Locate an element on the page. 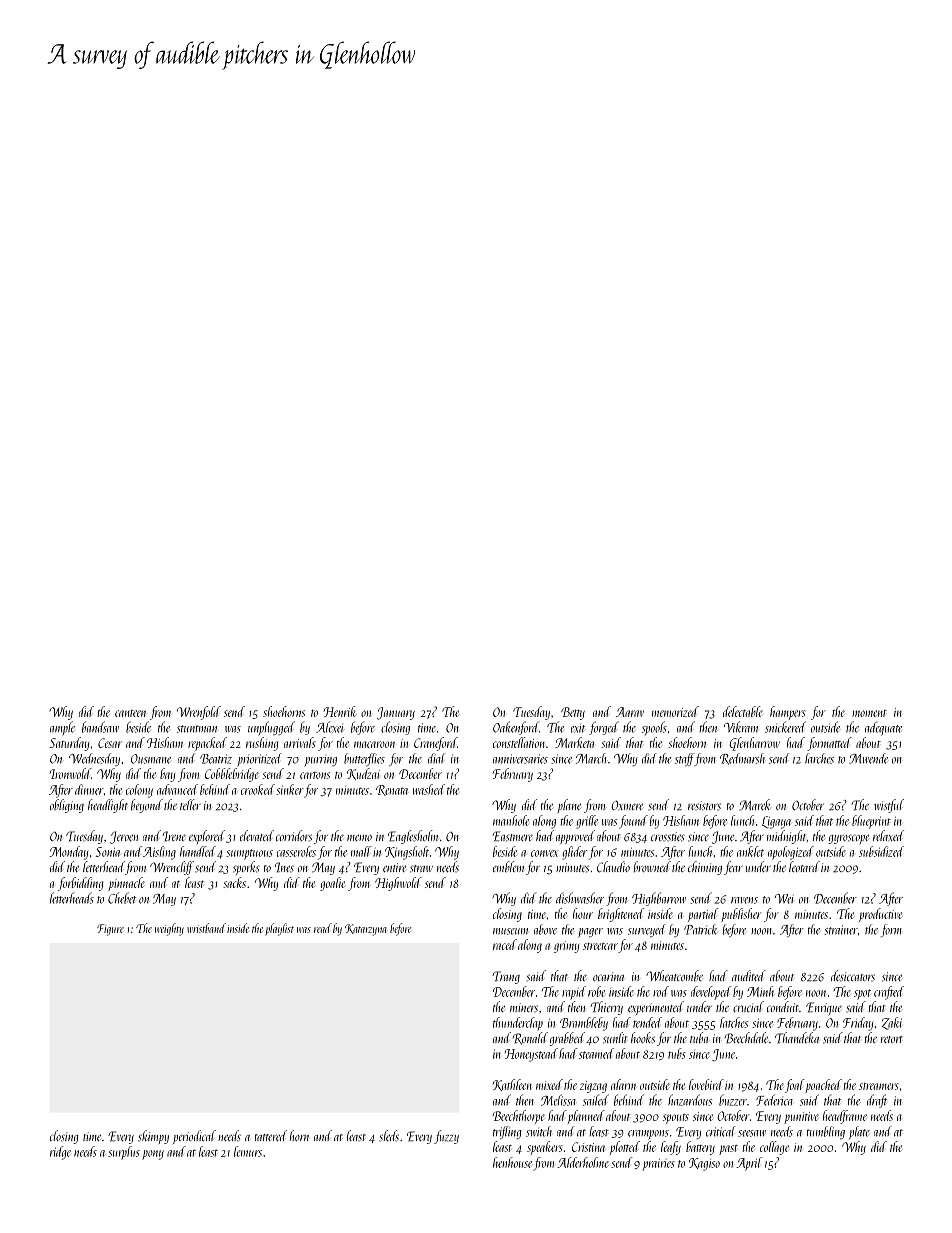  Claudio is located at coordinates (613, 867).
